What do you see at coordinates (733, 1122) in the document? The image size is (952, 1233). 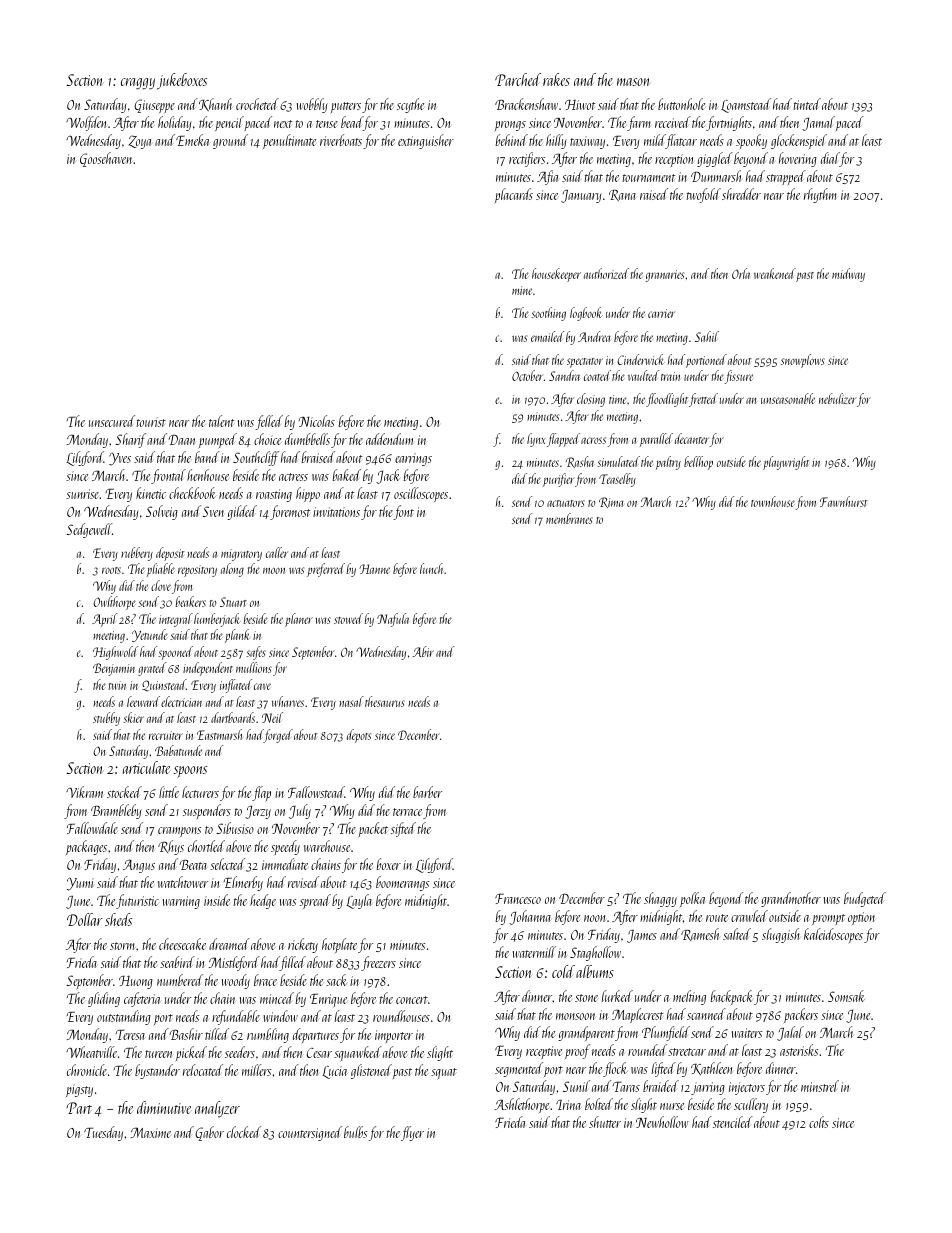 I see `stenciled` at bounding box center [733, 1122].
